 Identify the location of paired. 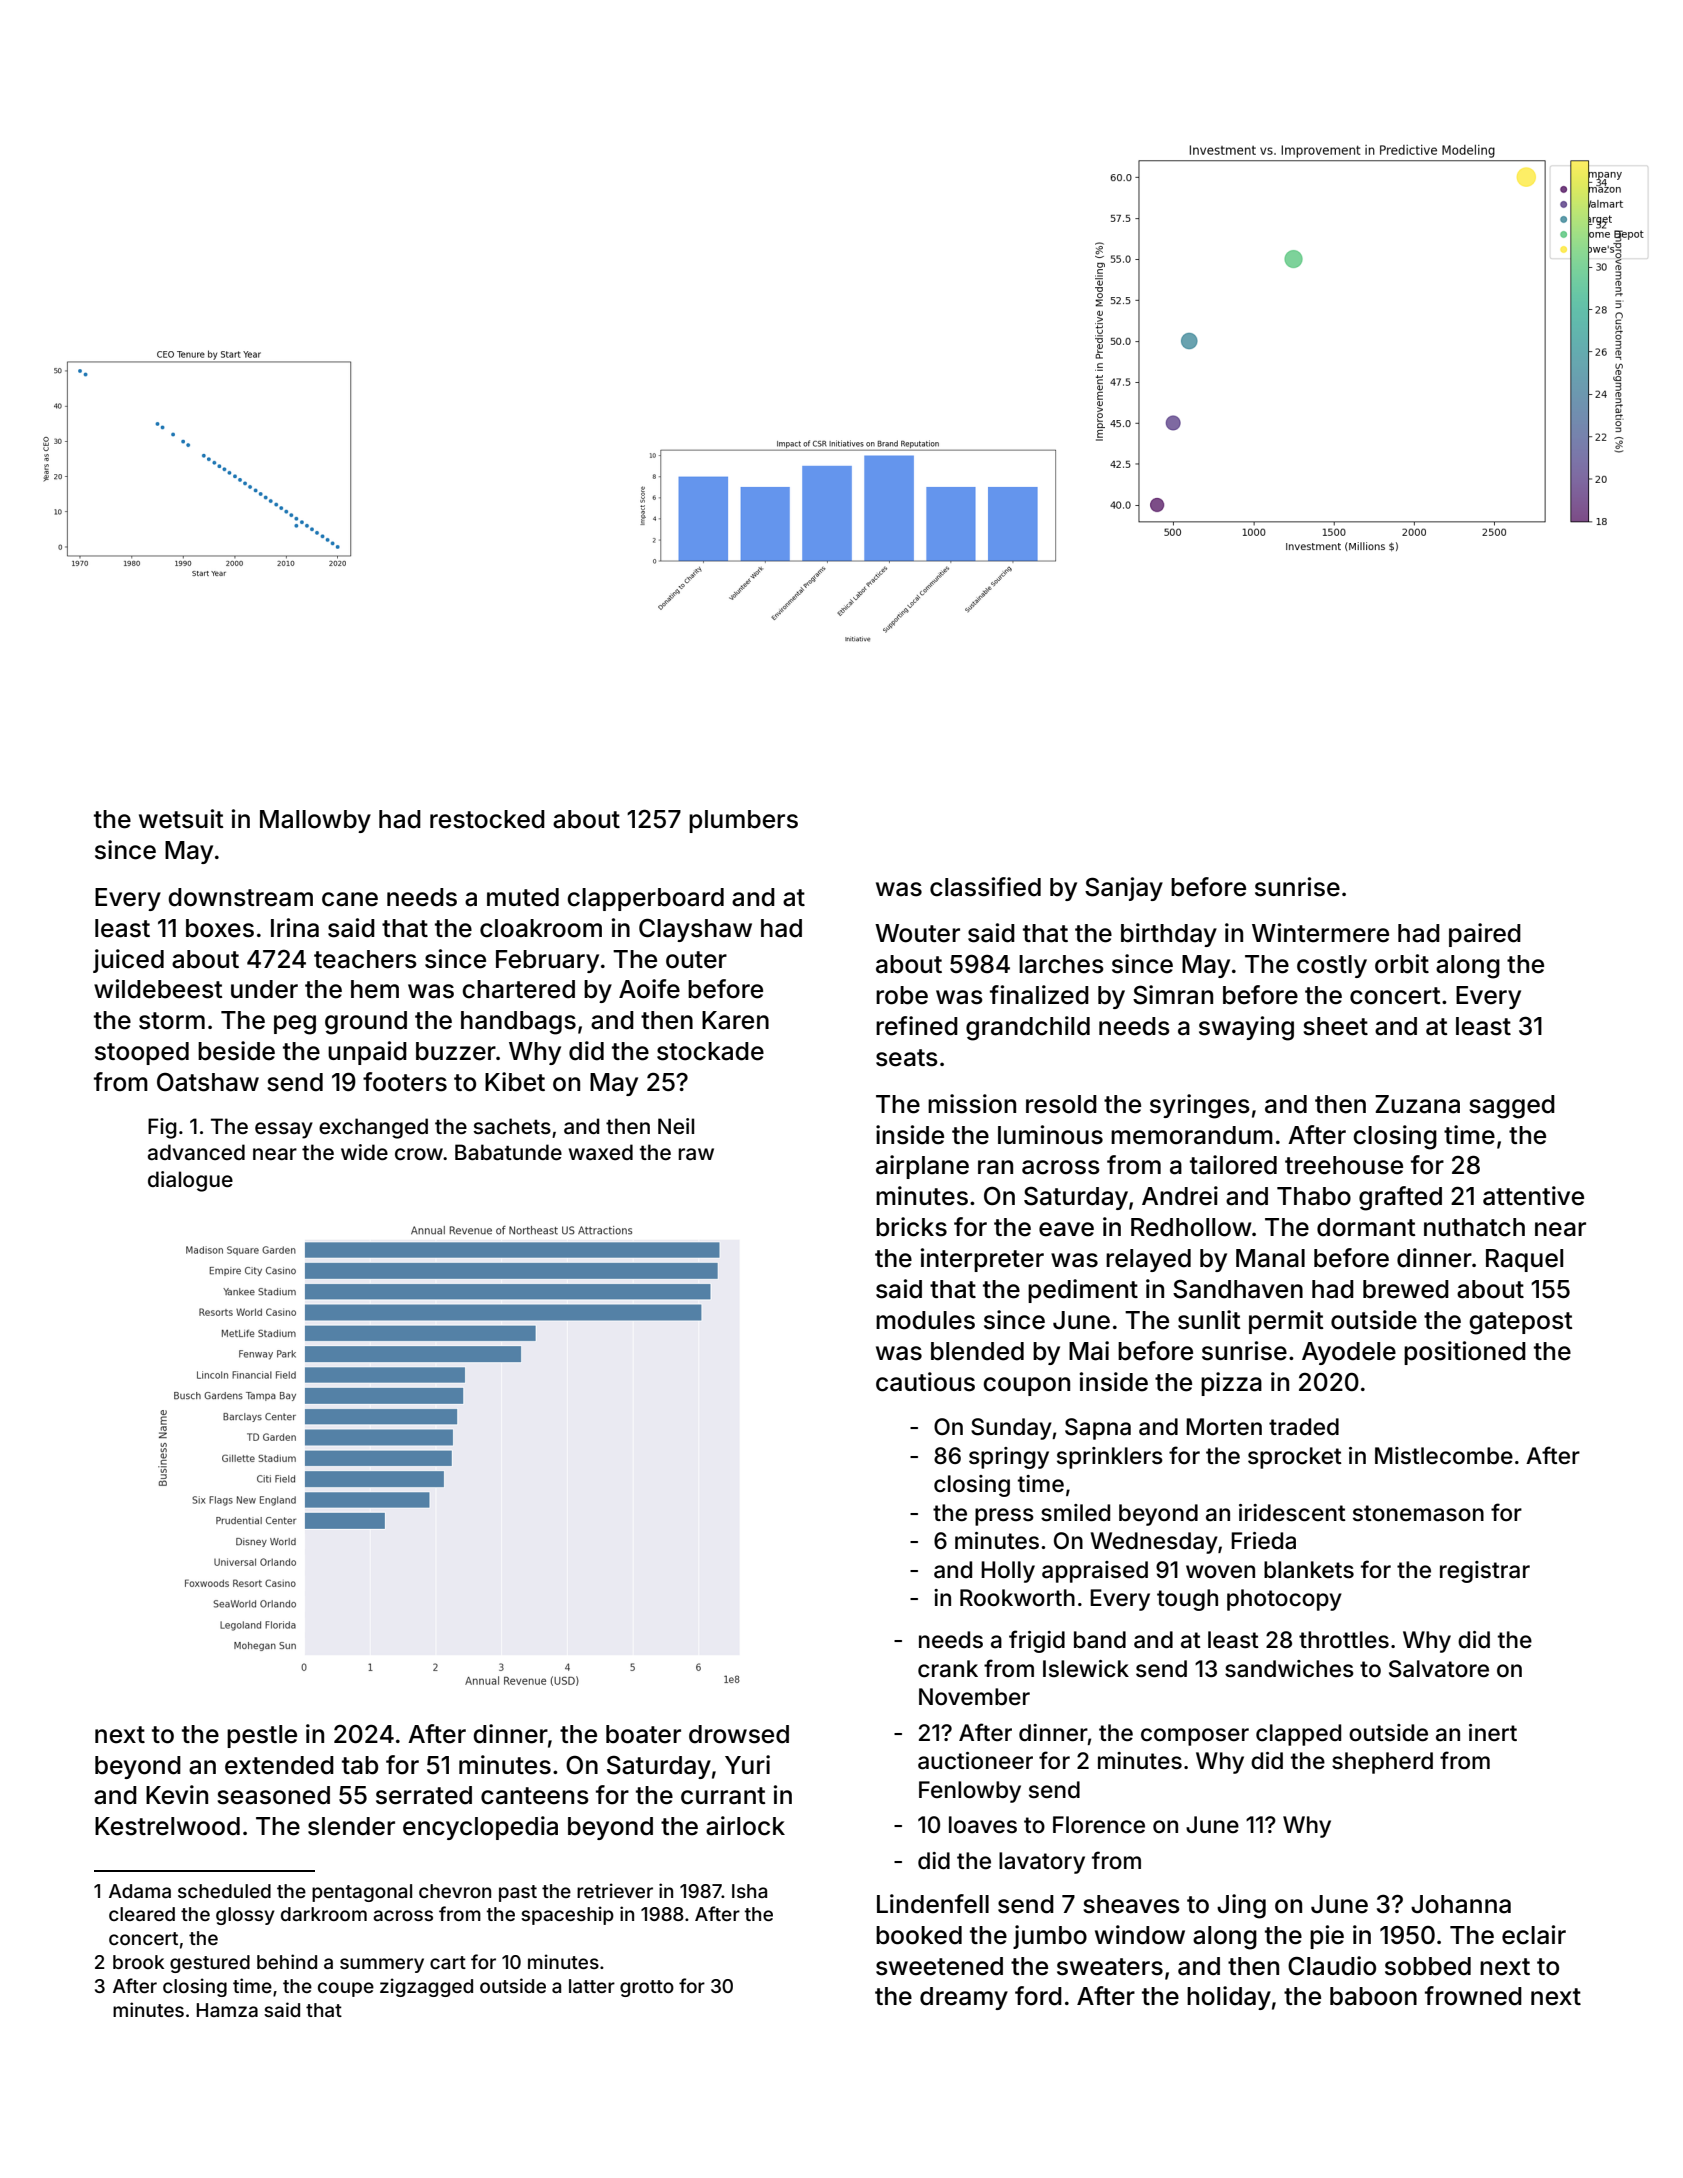
(1485, 935).
